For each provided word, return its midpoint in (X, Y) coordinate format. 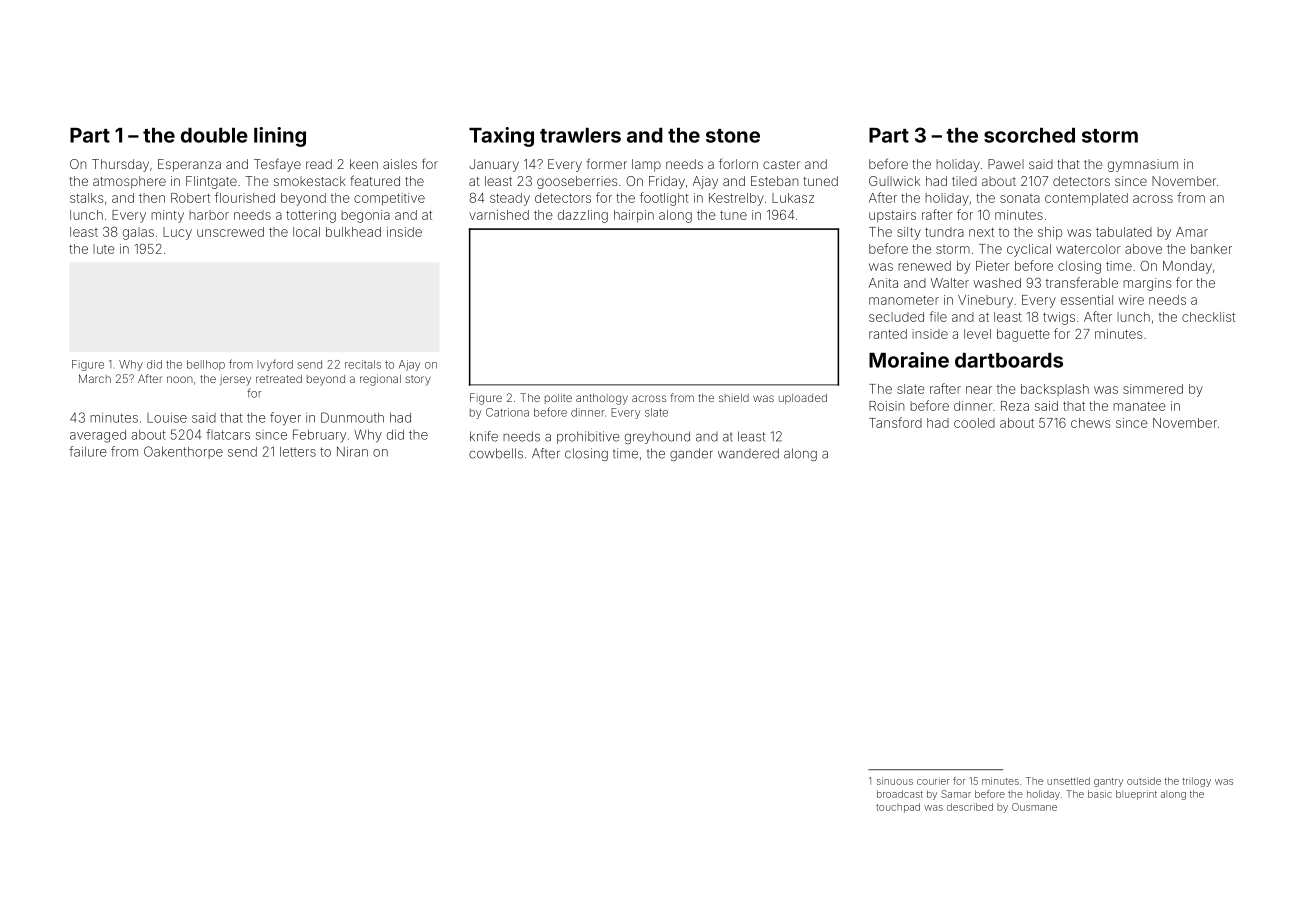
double (214, 135)
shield (734, 398)
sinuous (895, 781)
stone (733, 136)
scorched (1029, 135)
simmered (1153, 389)
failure (88, 451)
